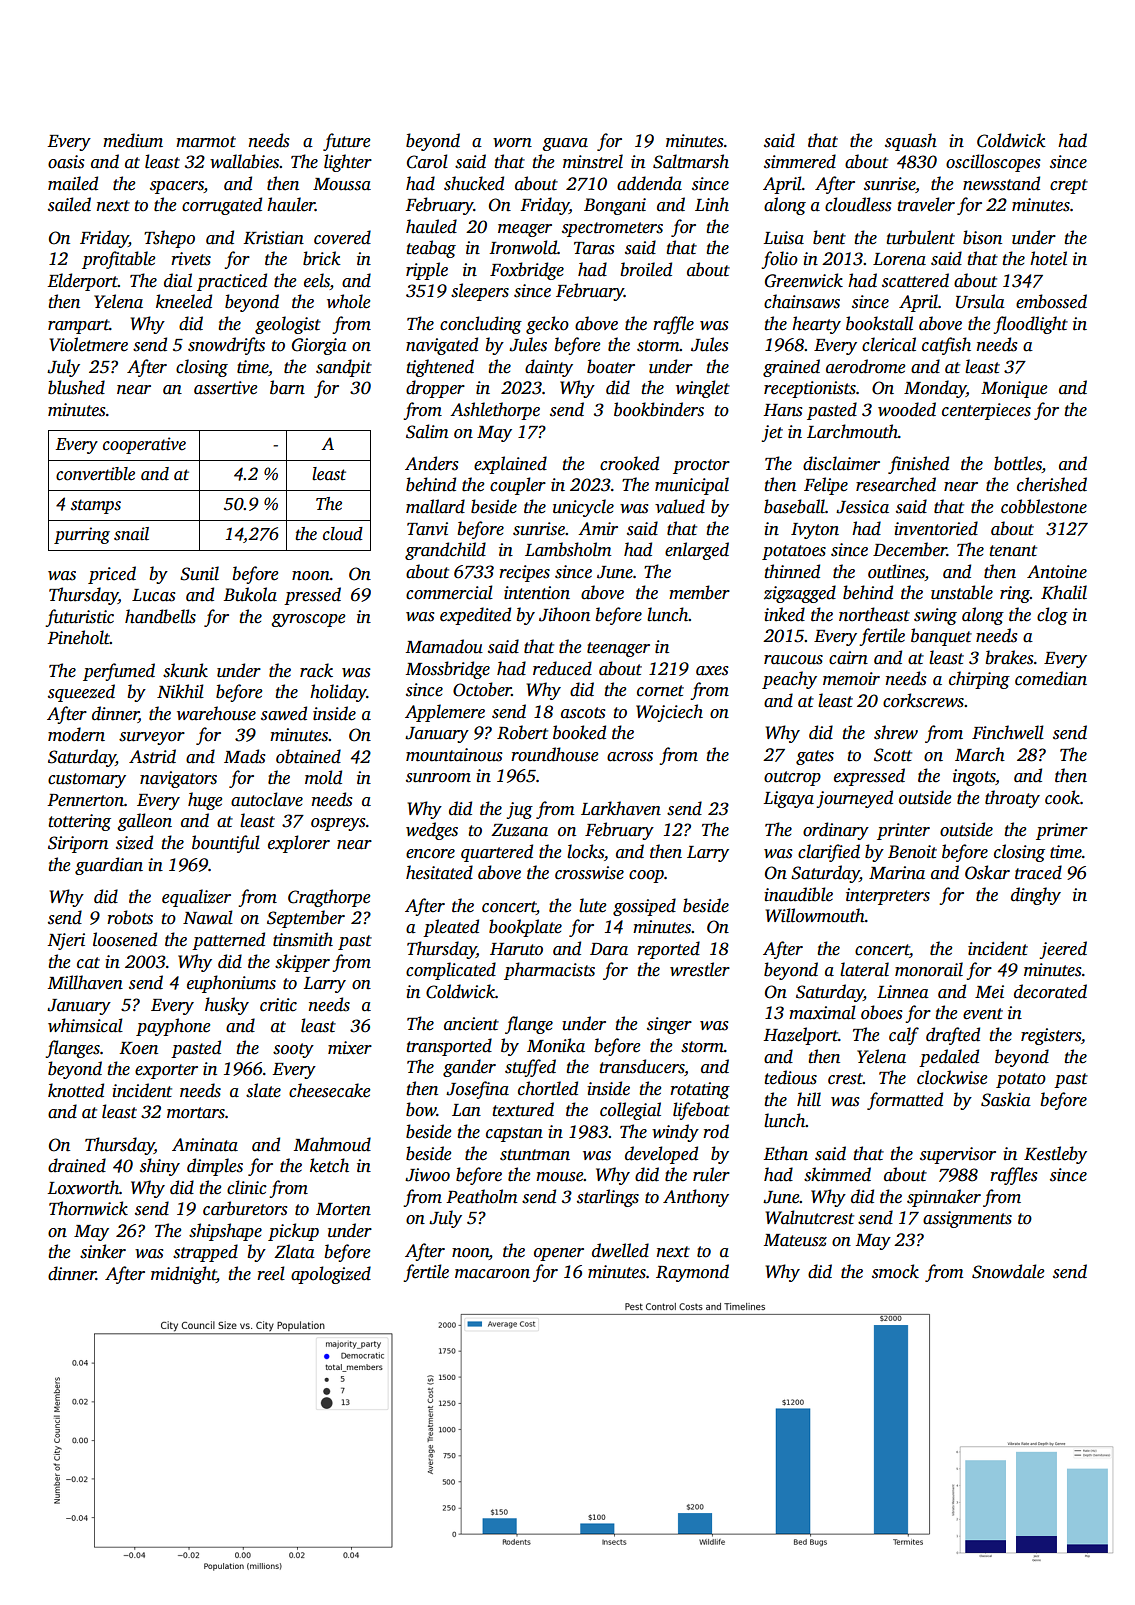 This screenshot has height=1605, width=1135. What do you see at coordinates (69, 204) in the screenshot?
I see `sailed` at bounding box center [69, 204].
